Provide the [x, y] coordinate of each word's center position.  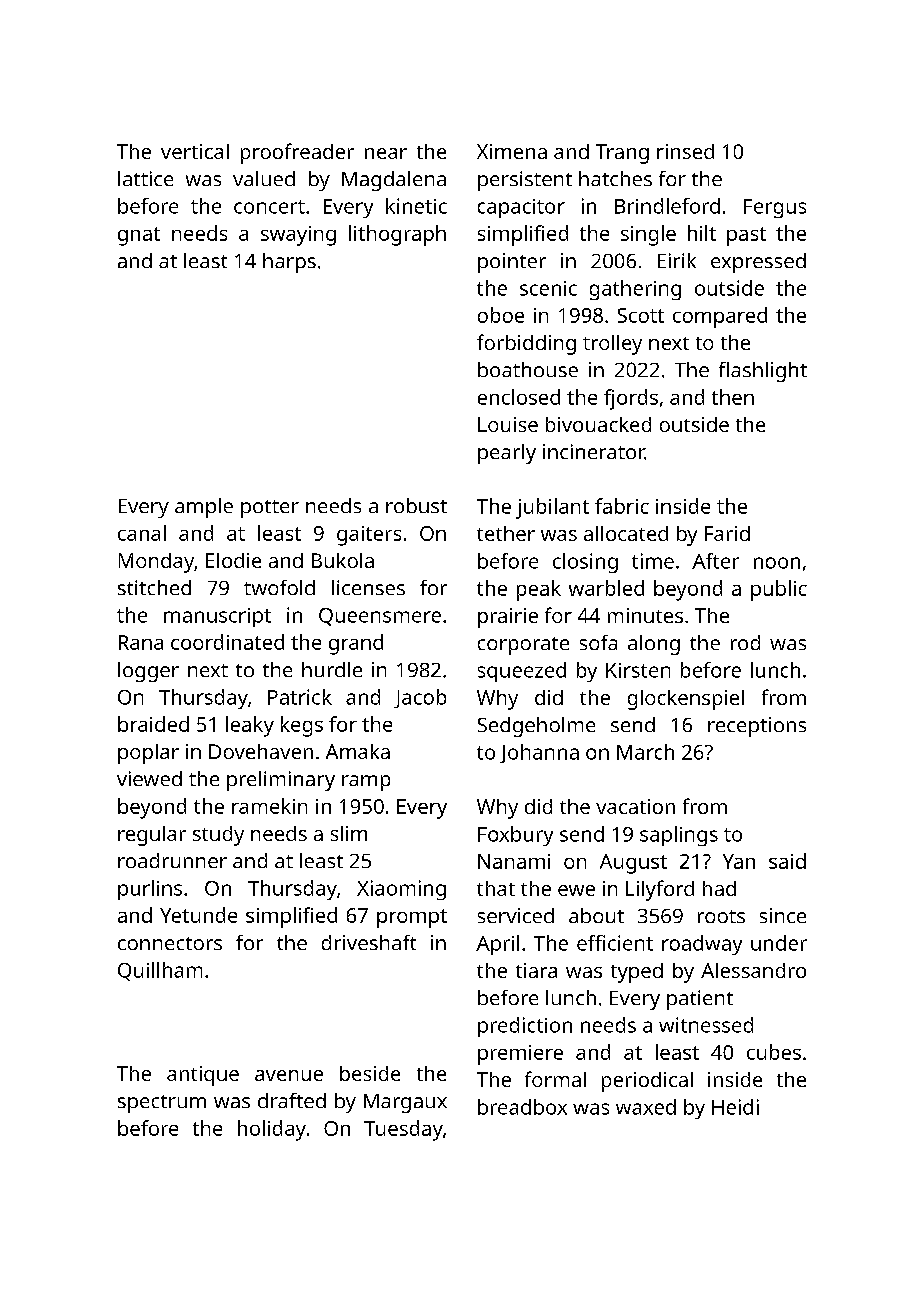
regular [152, 836]
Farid [727, 533]
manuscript [217, 617]
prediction [525, 1027]
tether [506, 533]
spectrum [162, 1104]
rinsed [685, 151]
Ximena [512, 151]
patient [700, 1000]
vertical [195, 151]
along [654, 645]
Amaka [358, 751]
